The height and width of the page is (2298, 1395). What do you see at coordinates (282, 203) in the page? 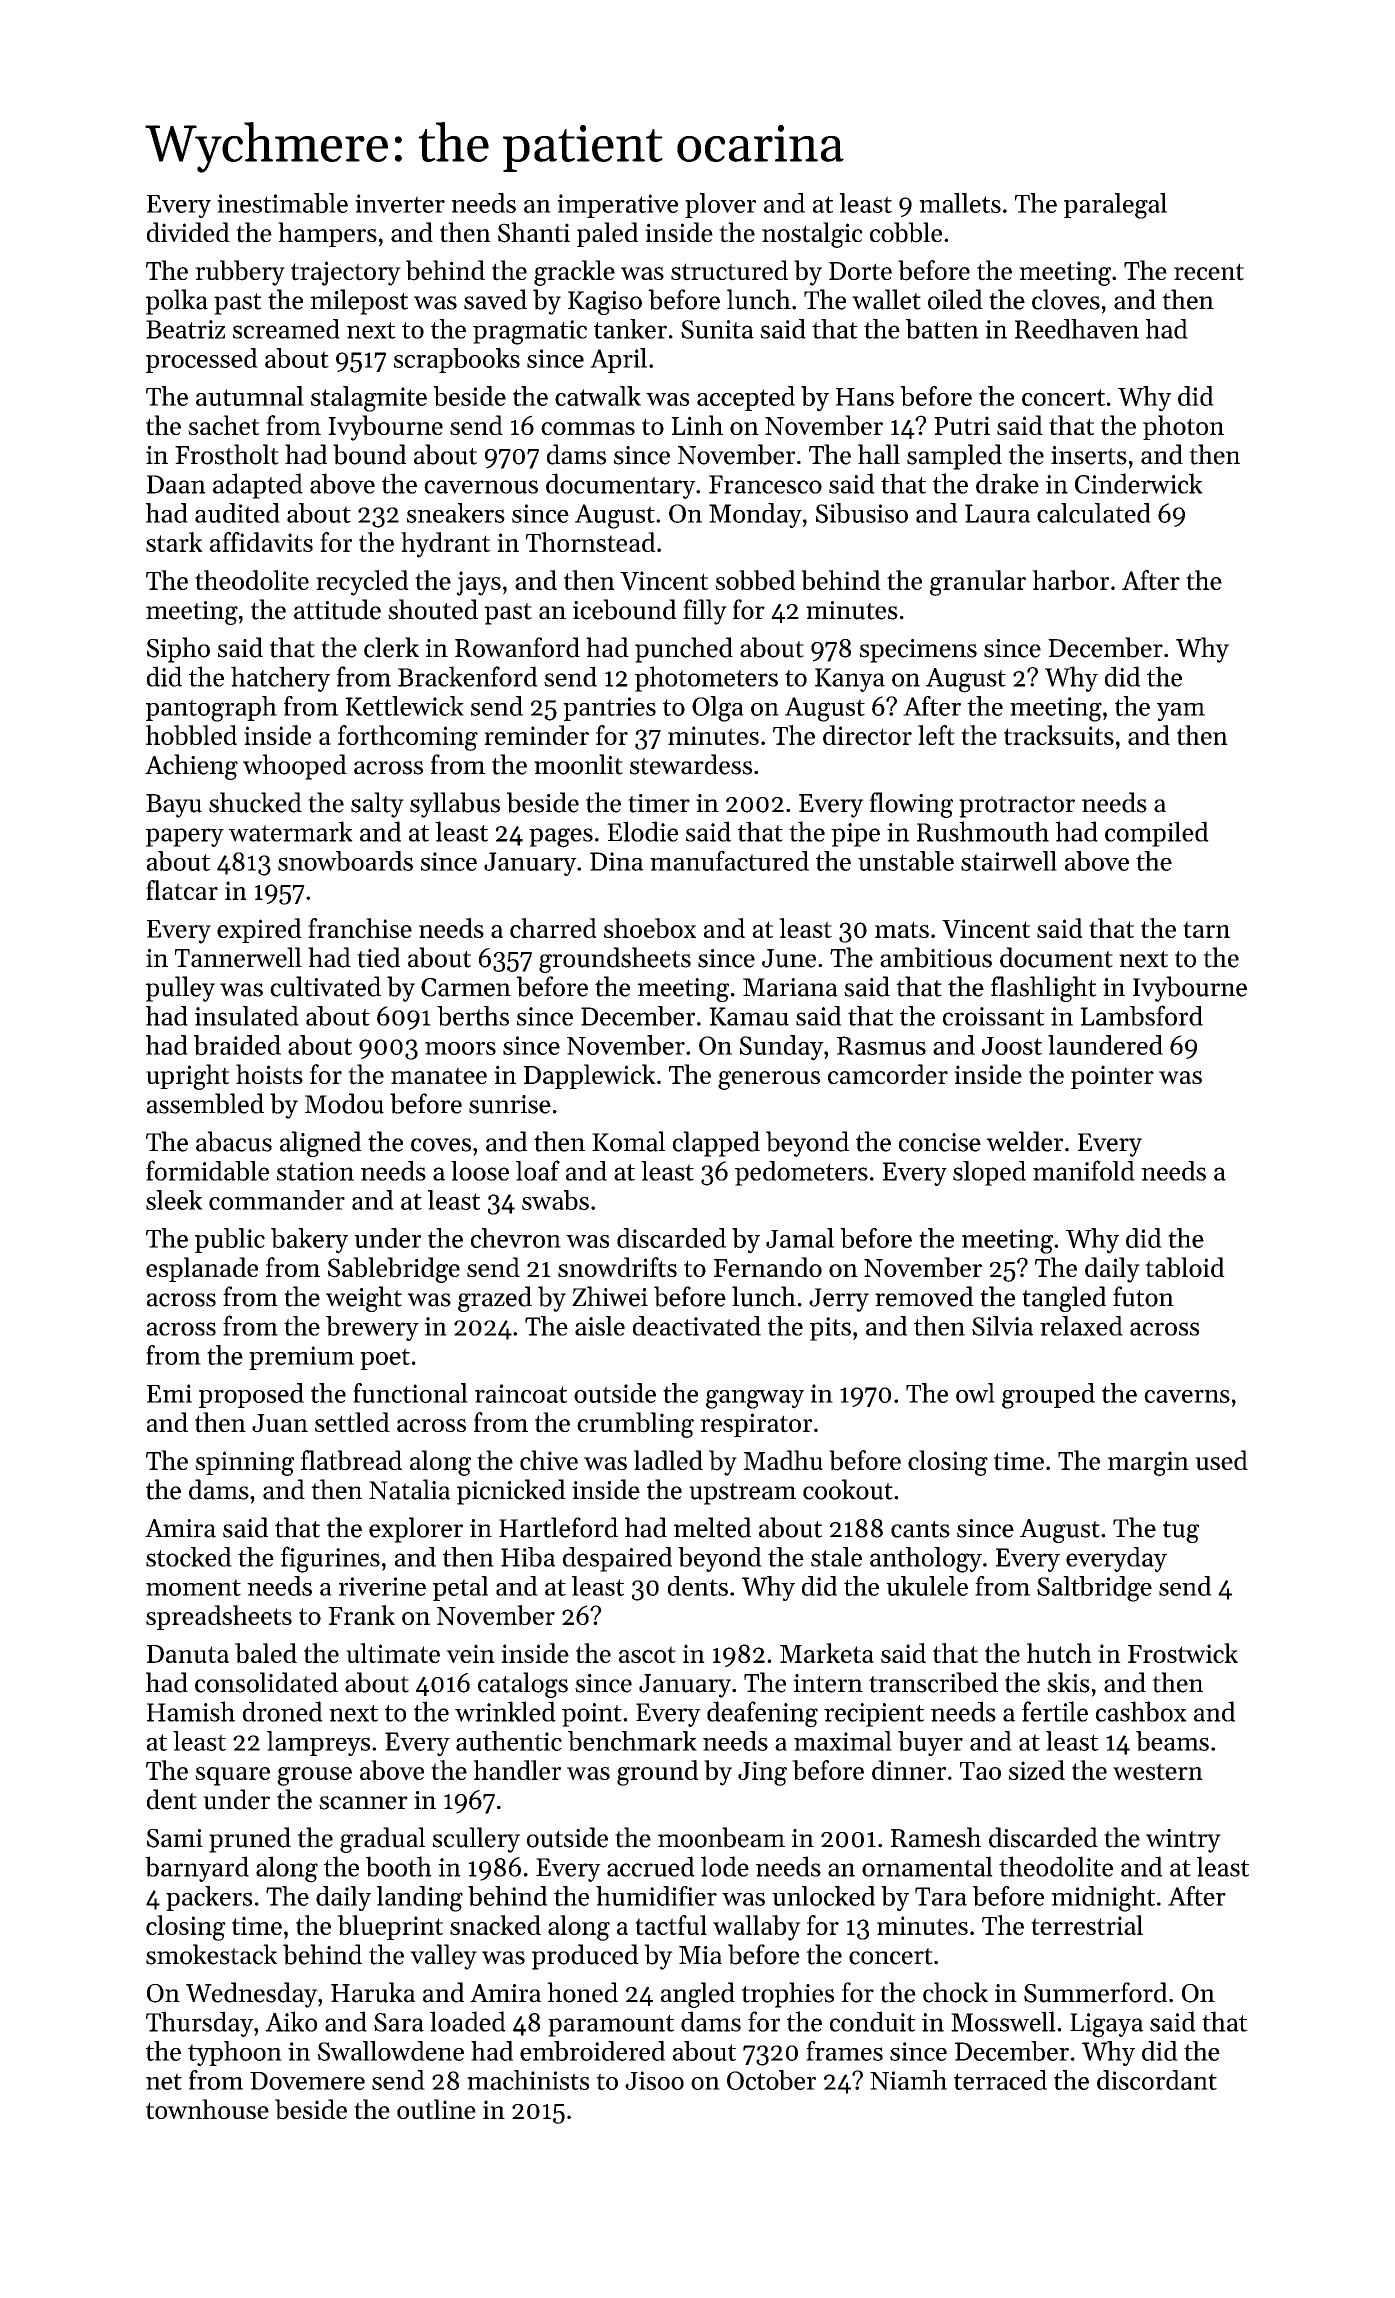
I see `inestimable` at bounding box center [282, 203].
